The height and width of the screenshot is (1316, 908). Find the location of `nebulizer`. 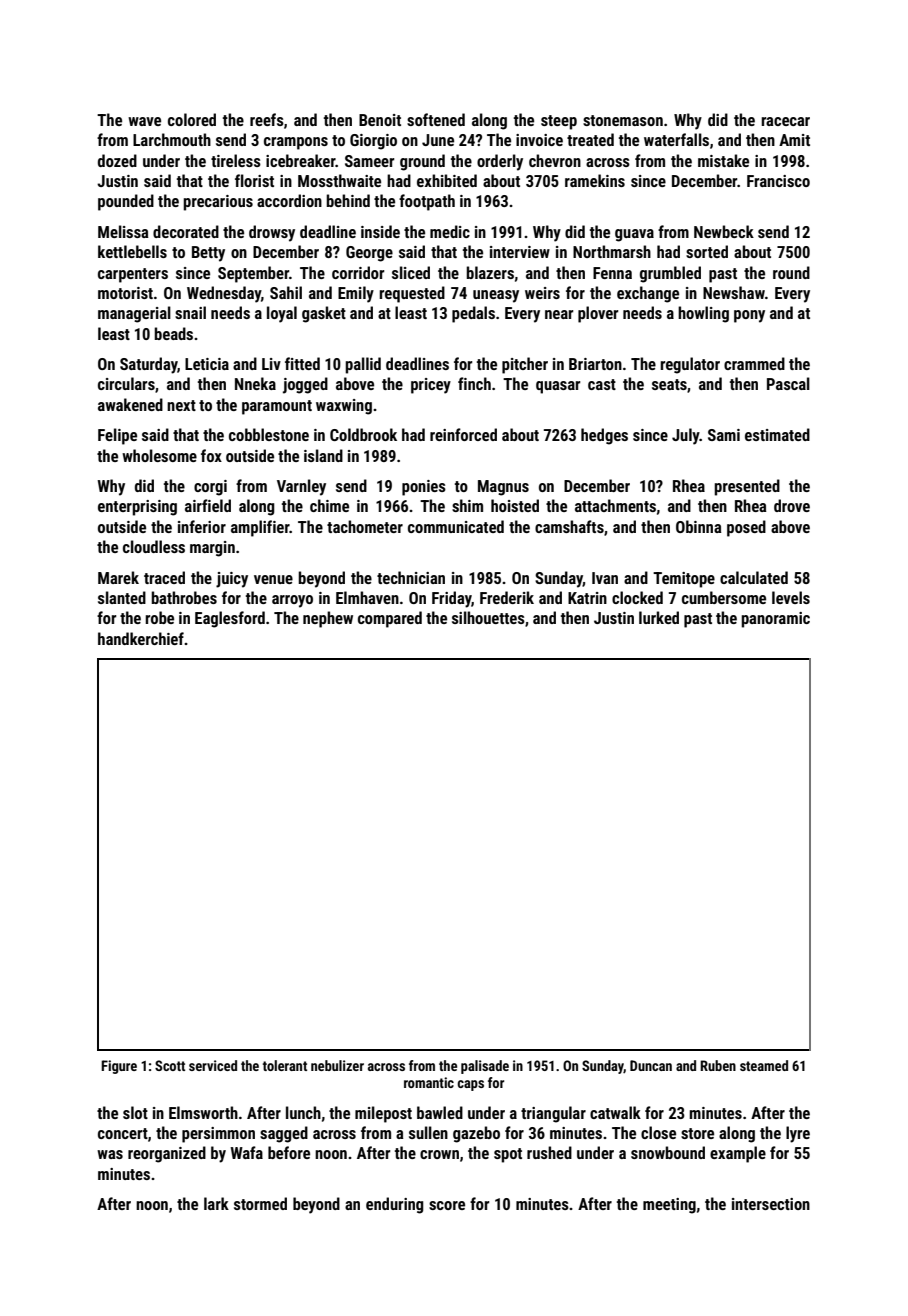

nebulizer is located at coordinates (337, 1065).
